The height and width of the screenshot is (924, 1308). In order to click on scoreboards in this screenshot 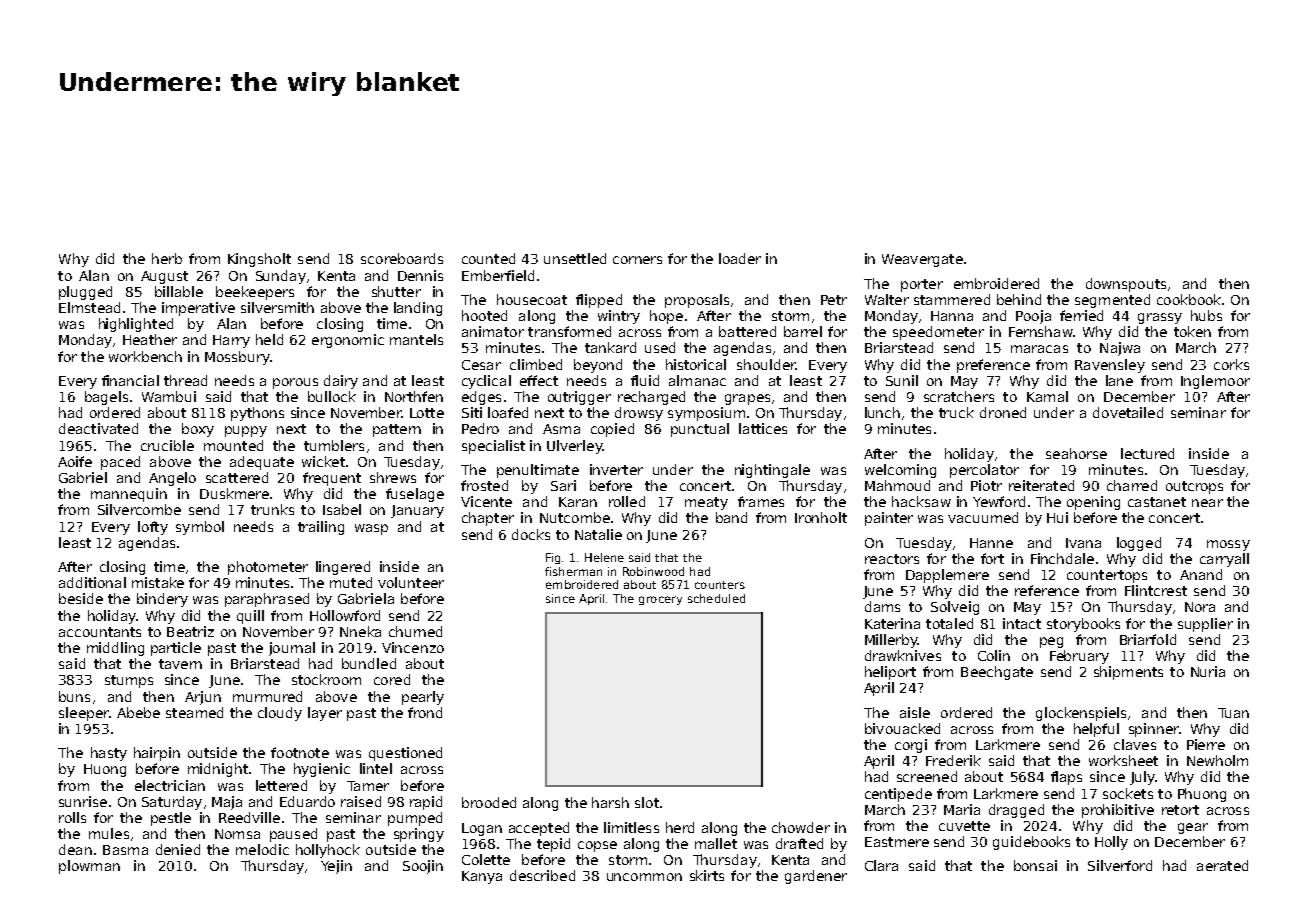, I will do `click(402, 258)`.
